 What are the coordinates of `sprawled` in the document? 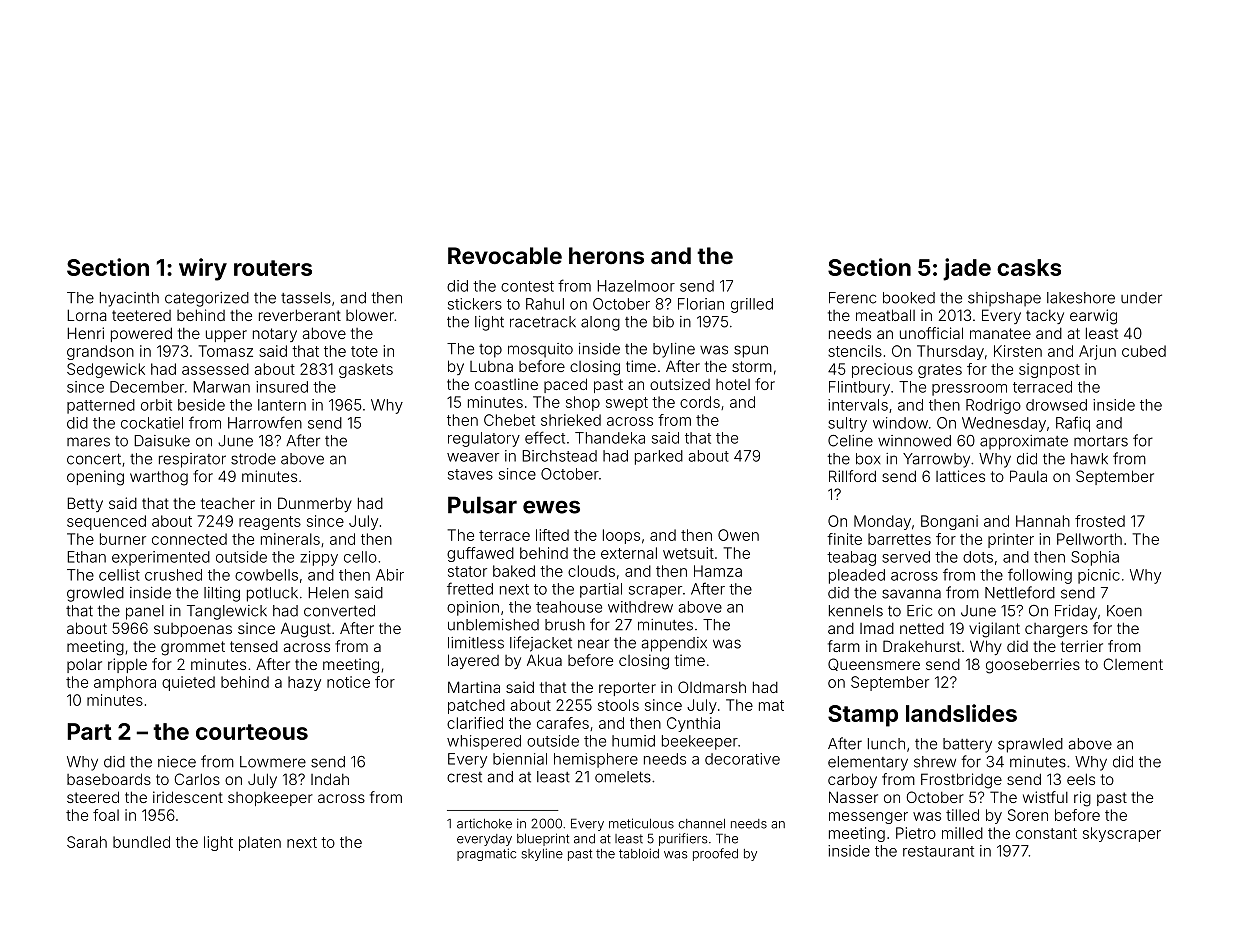 It's located at (1030, 745).
